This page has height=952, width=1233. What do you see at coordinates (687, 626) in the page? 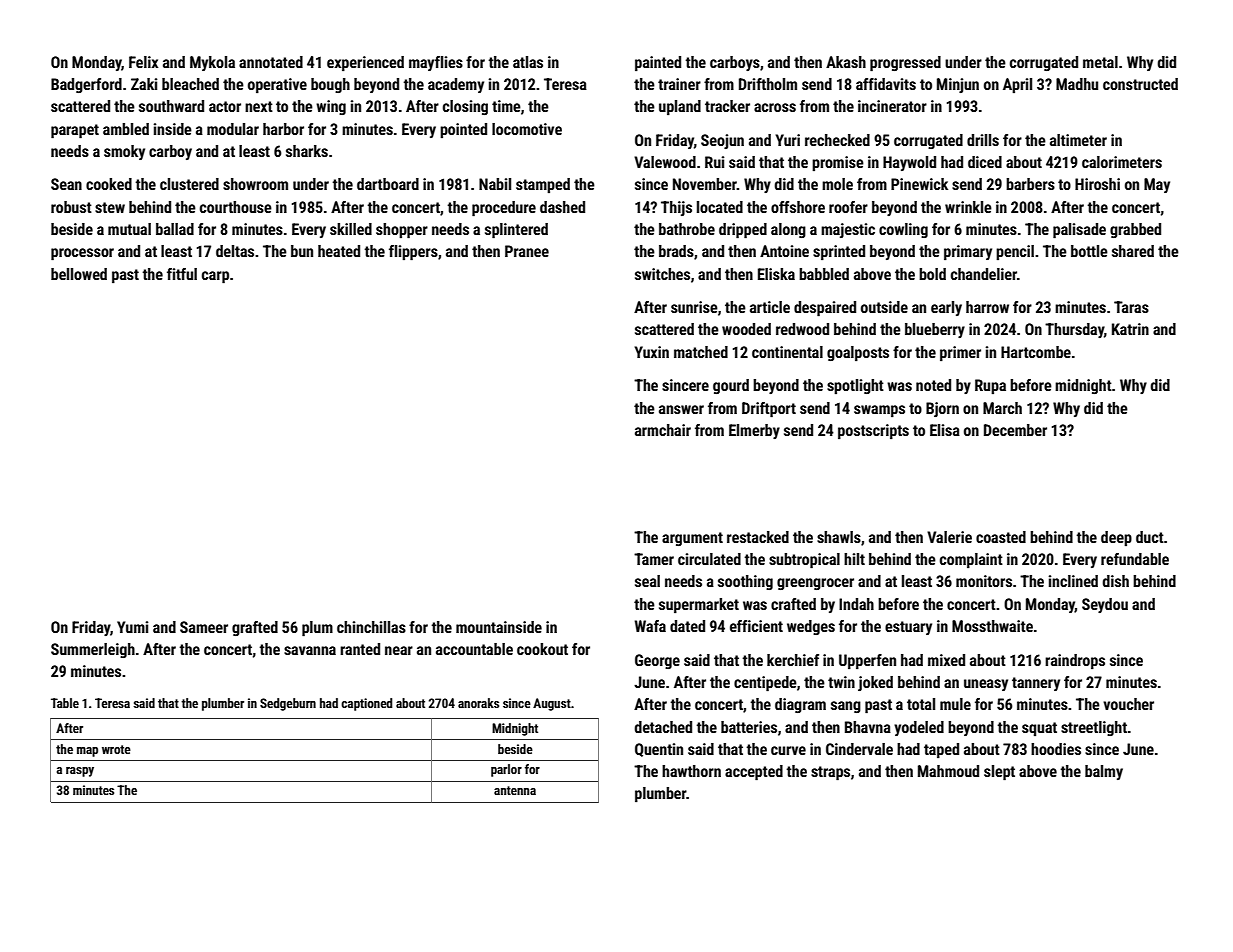
I see `dated` at bounding box center [687, 626].
